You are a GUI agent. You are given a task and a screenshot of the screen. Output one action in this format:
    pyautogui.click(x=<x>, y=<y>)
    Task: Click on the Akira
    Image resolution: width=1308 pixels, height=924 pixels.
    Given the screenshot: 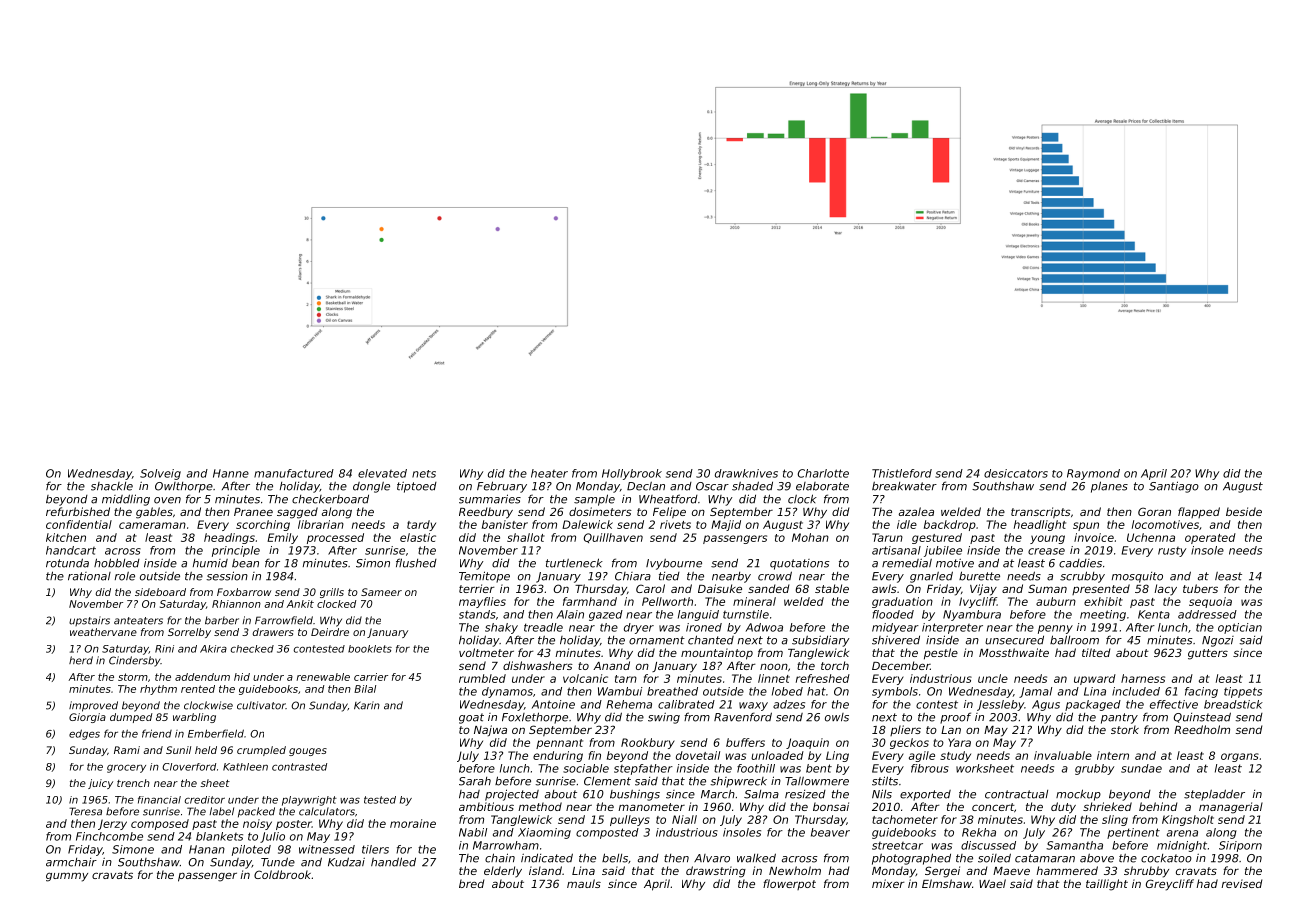 What is the action you would take?
    pyautogui.click(x=213, y=649)
